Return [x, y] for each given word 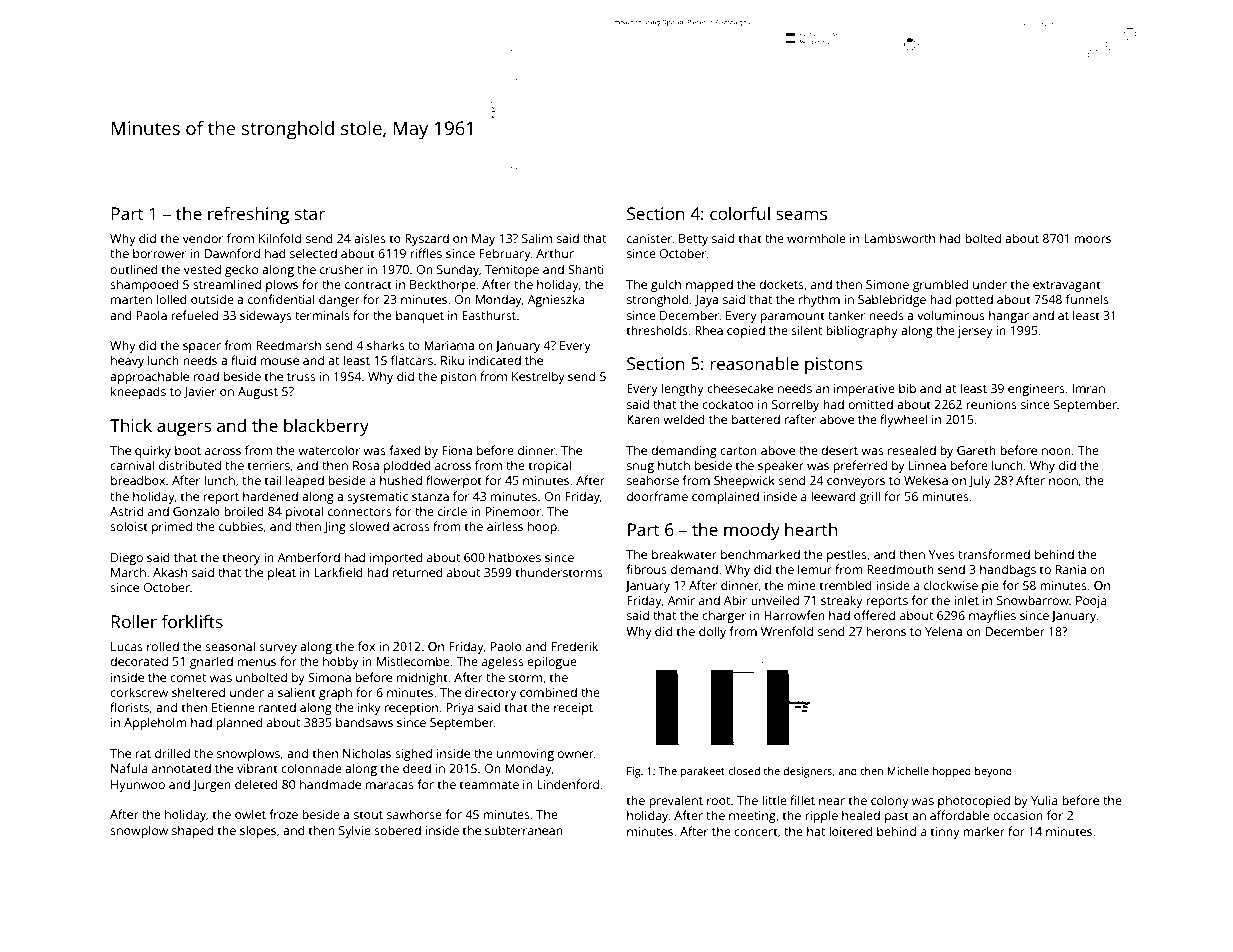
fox [366, 646]
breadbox [138, 480]
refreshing [248, 215]
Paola [151, 315]
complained [725, 497]
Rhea [709, 330]
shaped [192, 831]
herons [886, 631]
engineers [1036, 390]
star [310, 214]
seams [801, 215]
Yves [942, 554]
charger [724, 616]
